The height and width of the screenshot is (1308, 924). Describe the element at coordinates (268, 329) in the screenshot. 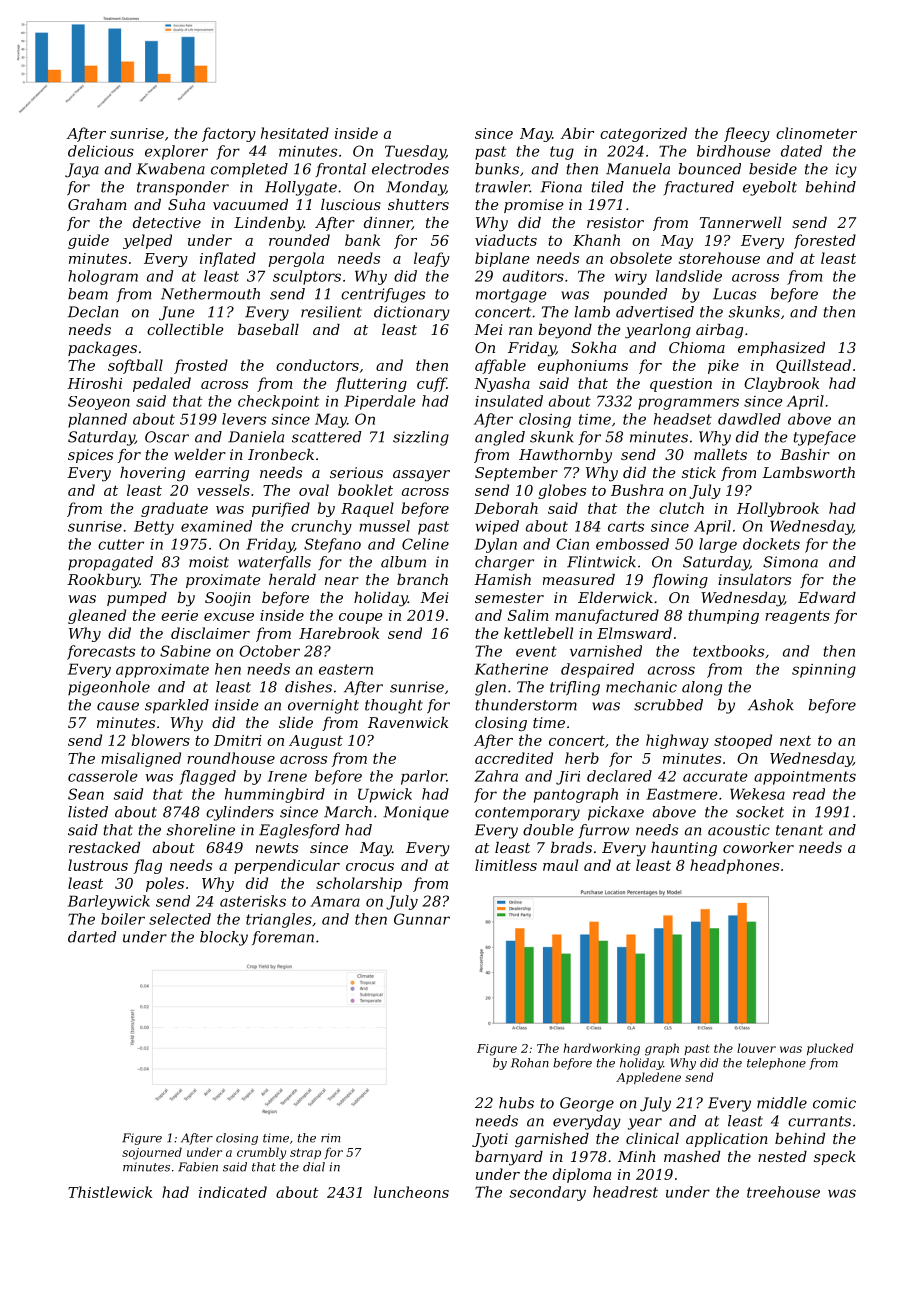

I see `baseball` at that location.
